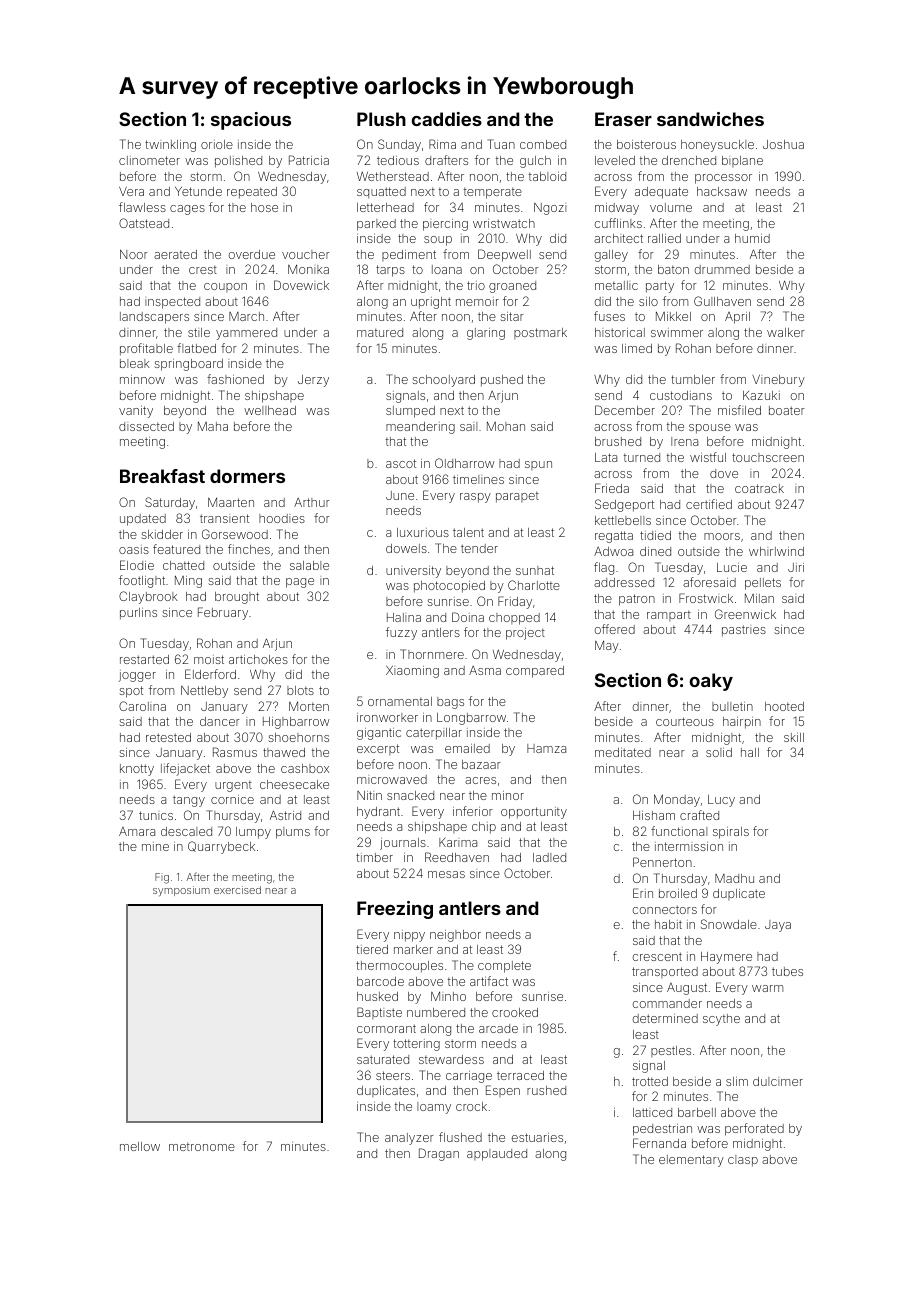  Describe the element at coordinates (742, 161) in the image. I see `biplane` at that location.
